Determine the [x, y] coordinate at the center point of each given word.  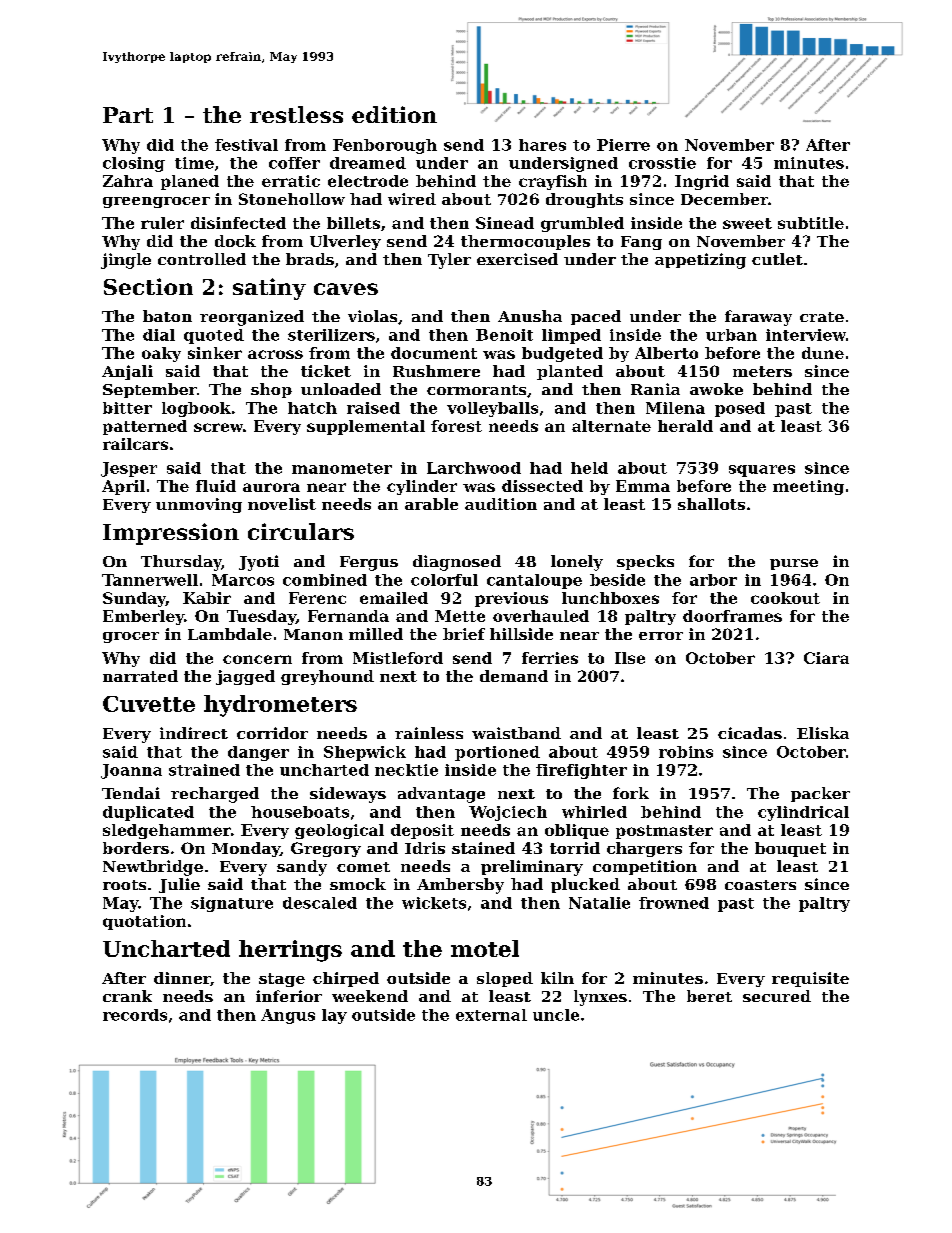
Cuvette [149, 704]
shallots [711, 504]
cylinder [422, 487]
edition [394, 114]
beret [709, 996]
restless [296, 114]
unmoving [199, 505]
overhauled [541, 616]
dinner [182, 979]
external [491, 1015]
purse [794, 564]
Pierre [623, 145]
